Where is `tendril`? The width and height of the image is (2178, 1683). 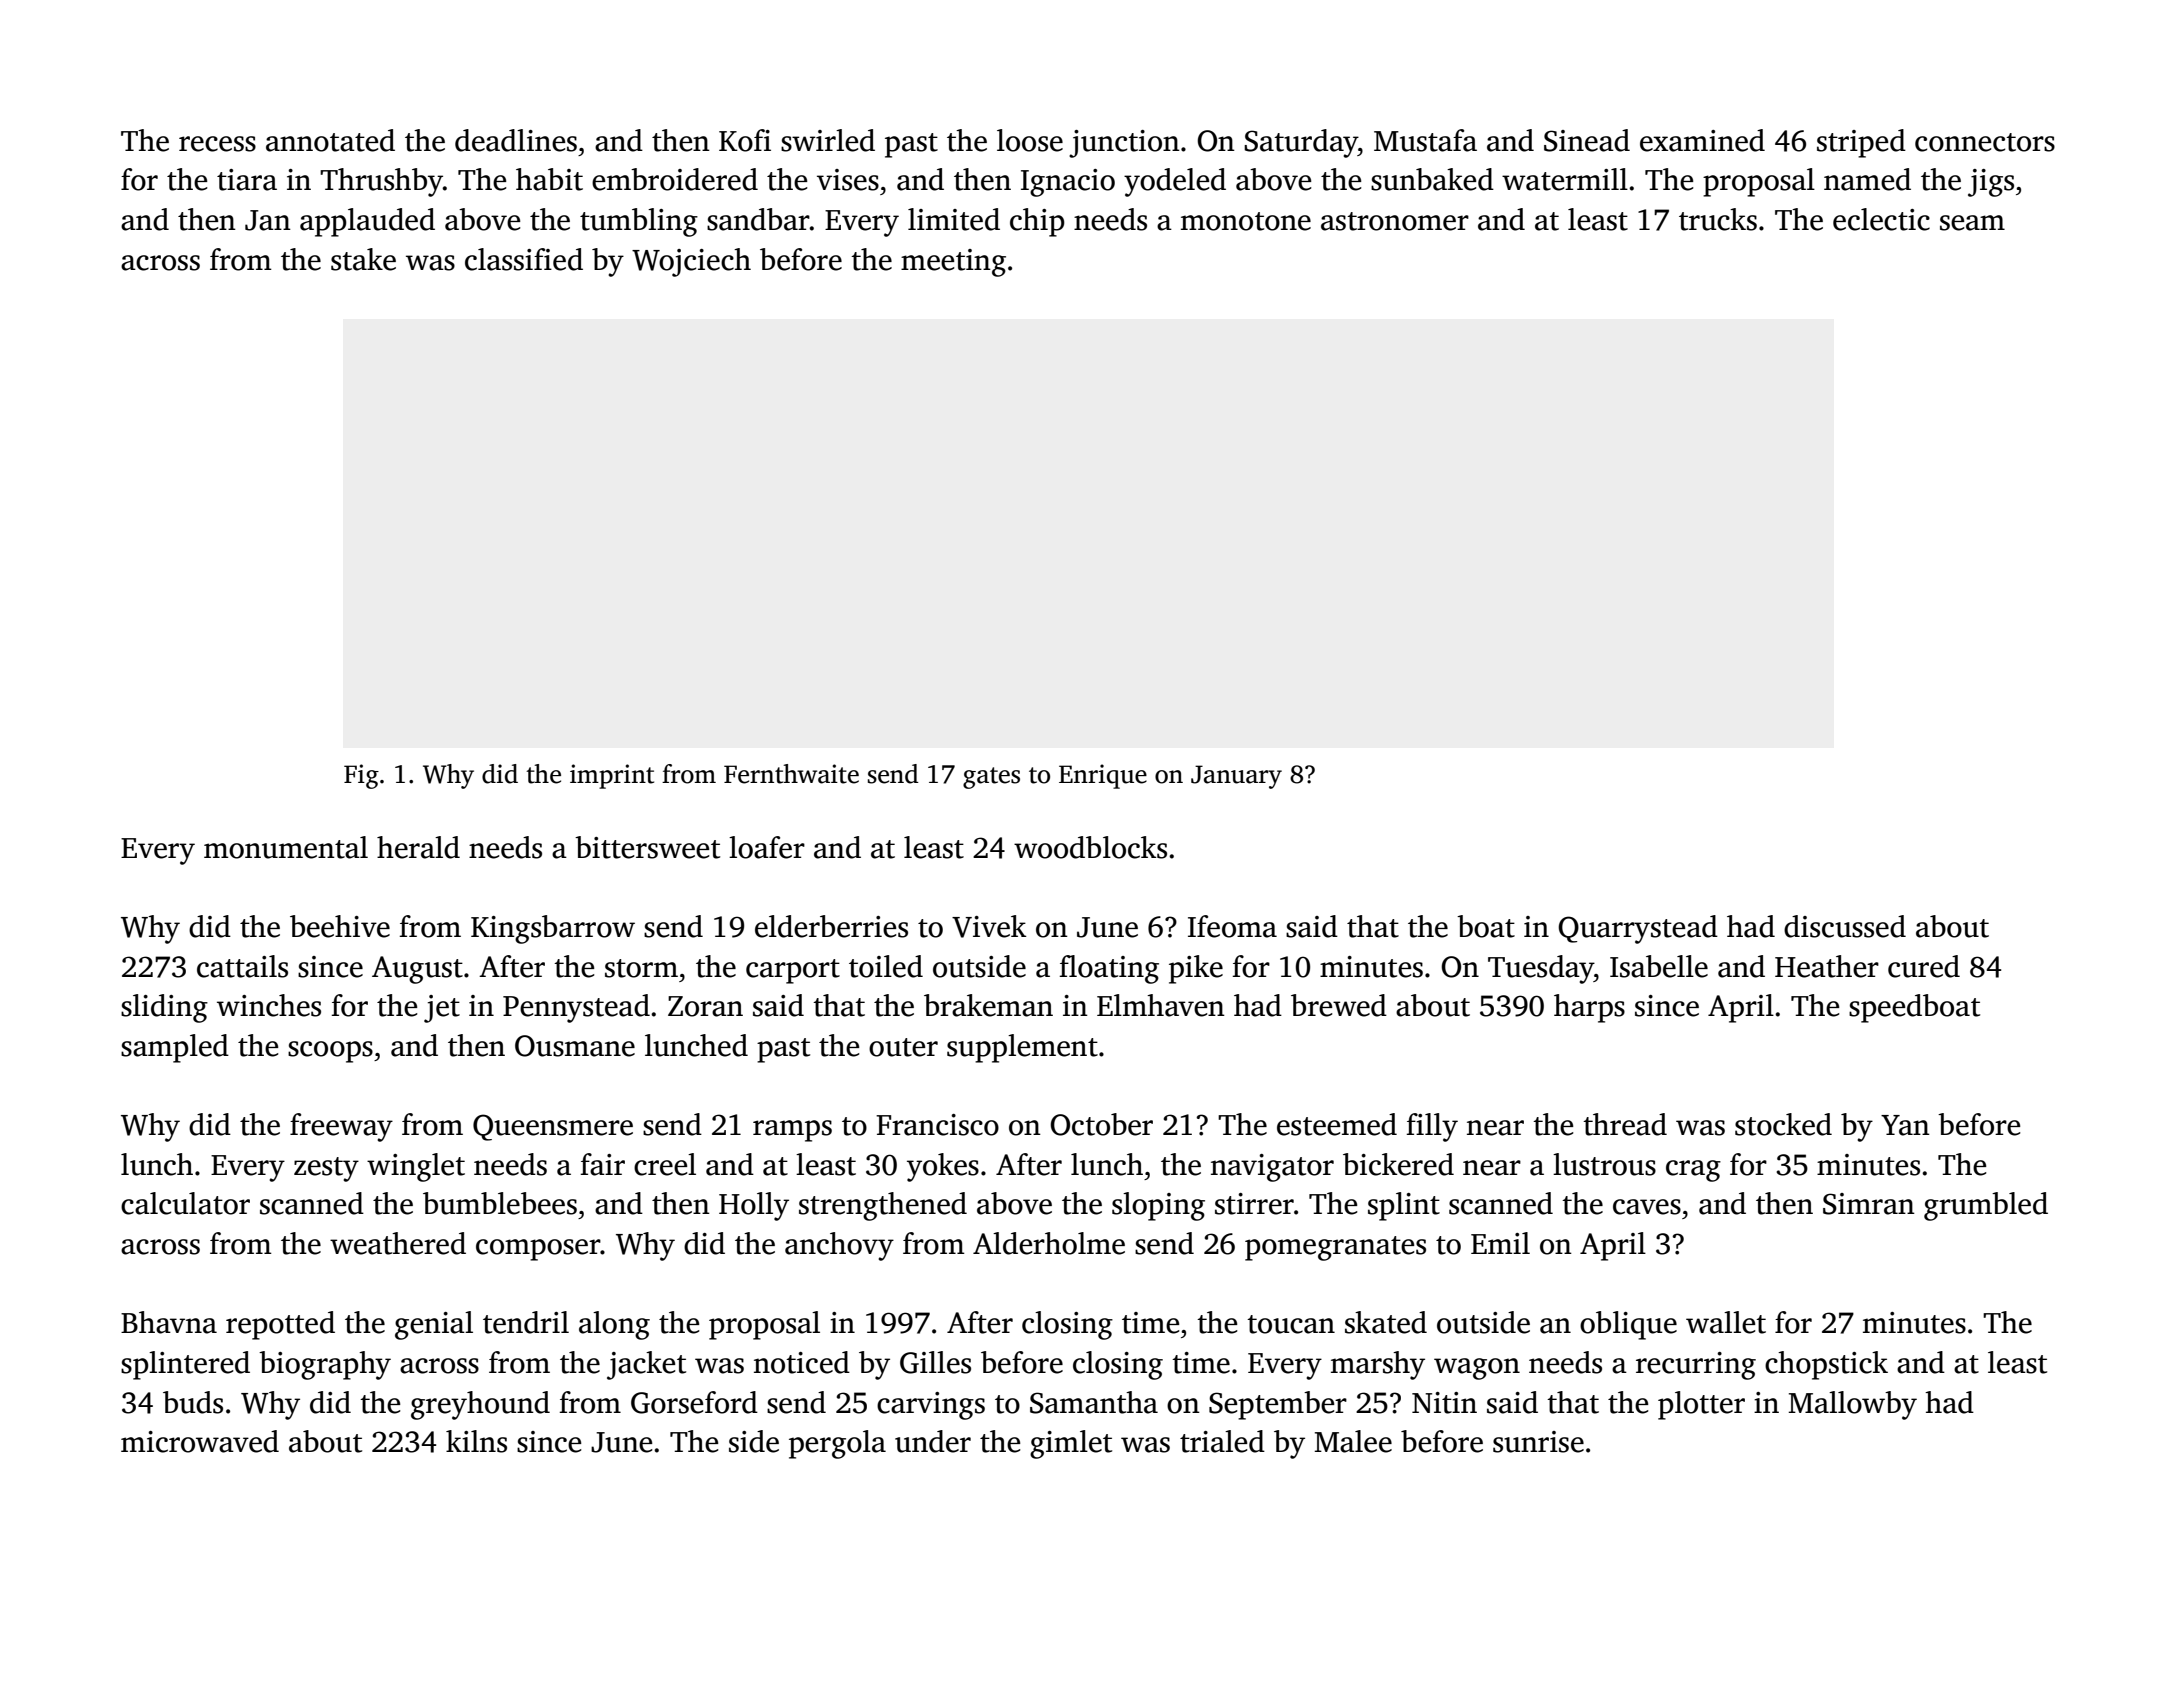 tendril is located at coordinates (526, 1322).
